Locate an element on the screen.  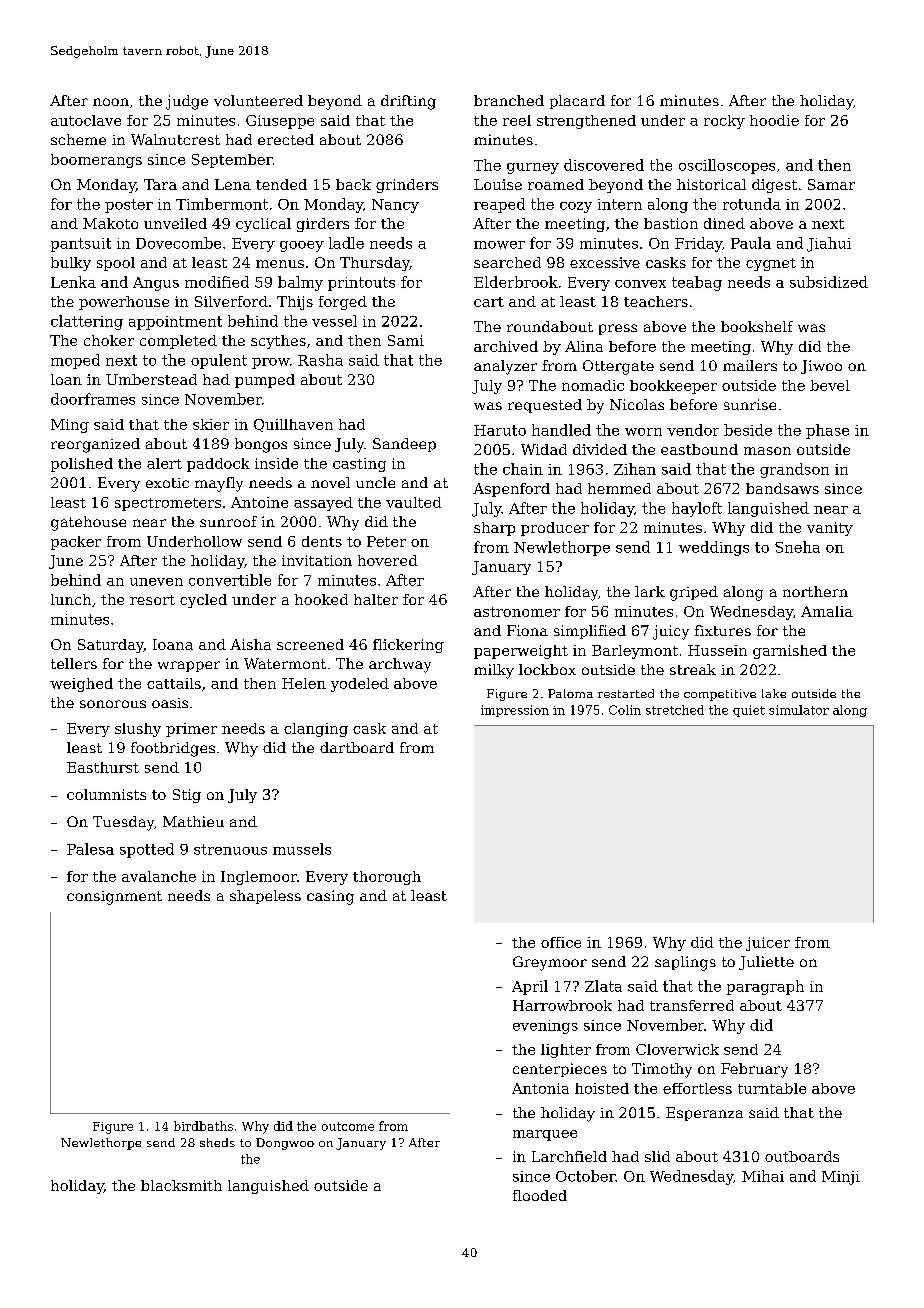
sharp is located at coordinates (494, 529).
